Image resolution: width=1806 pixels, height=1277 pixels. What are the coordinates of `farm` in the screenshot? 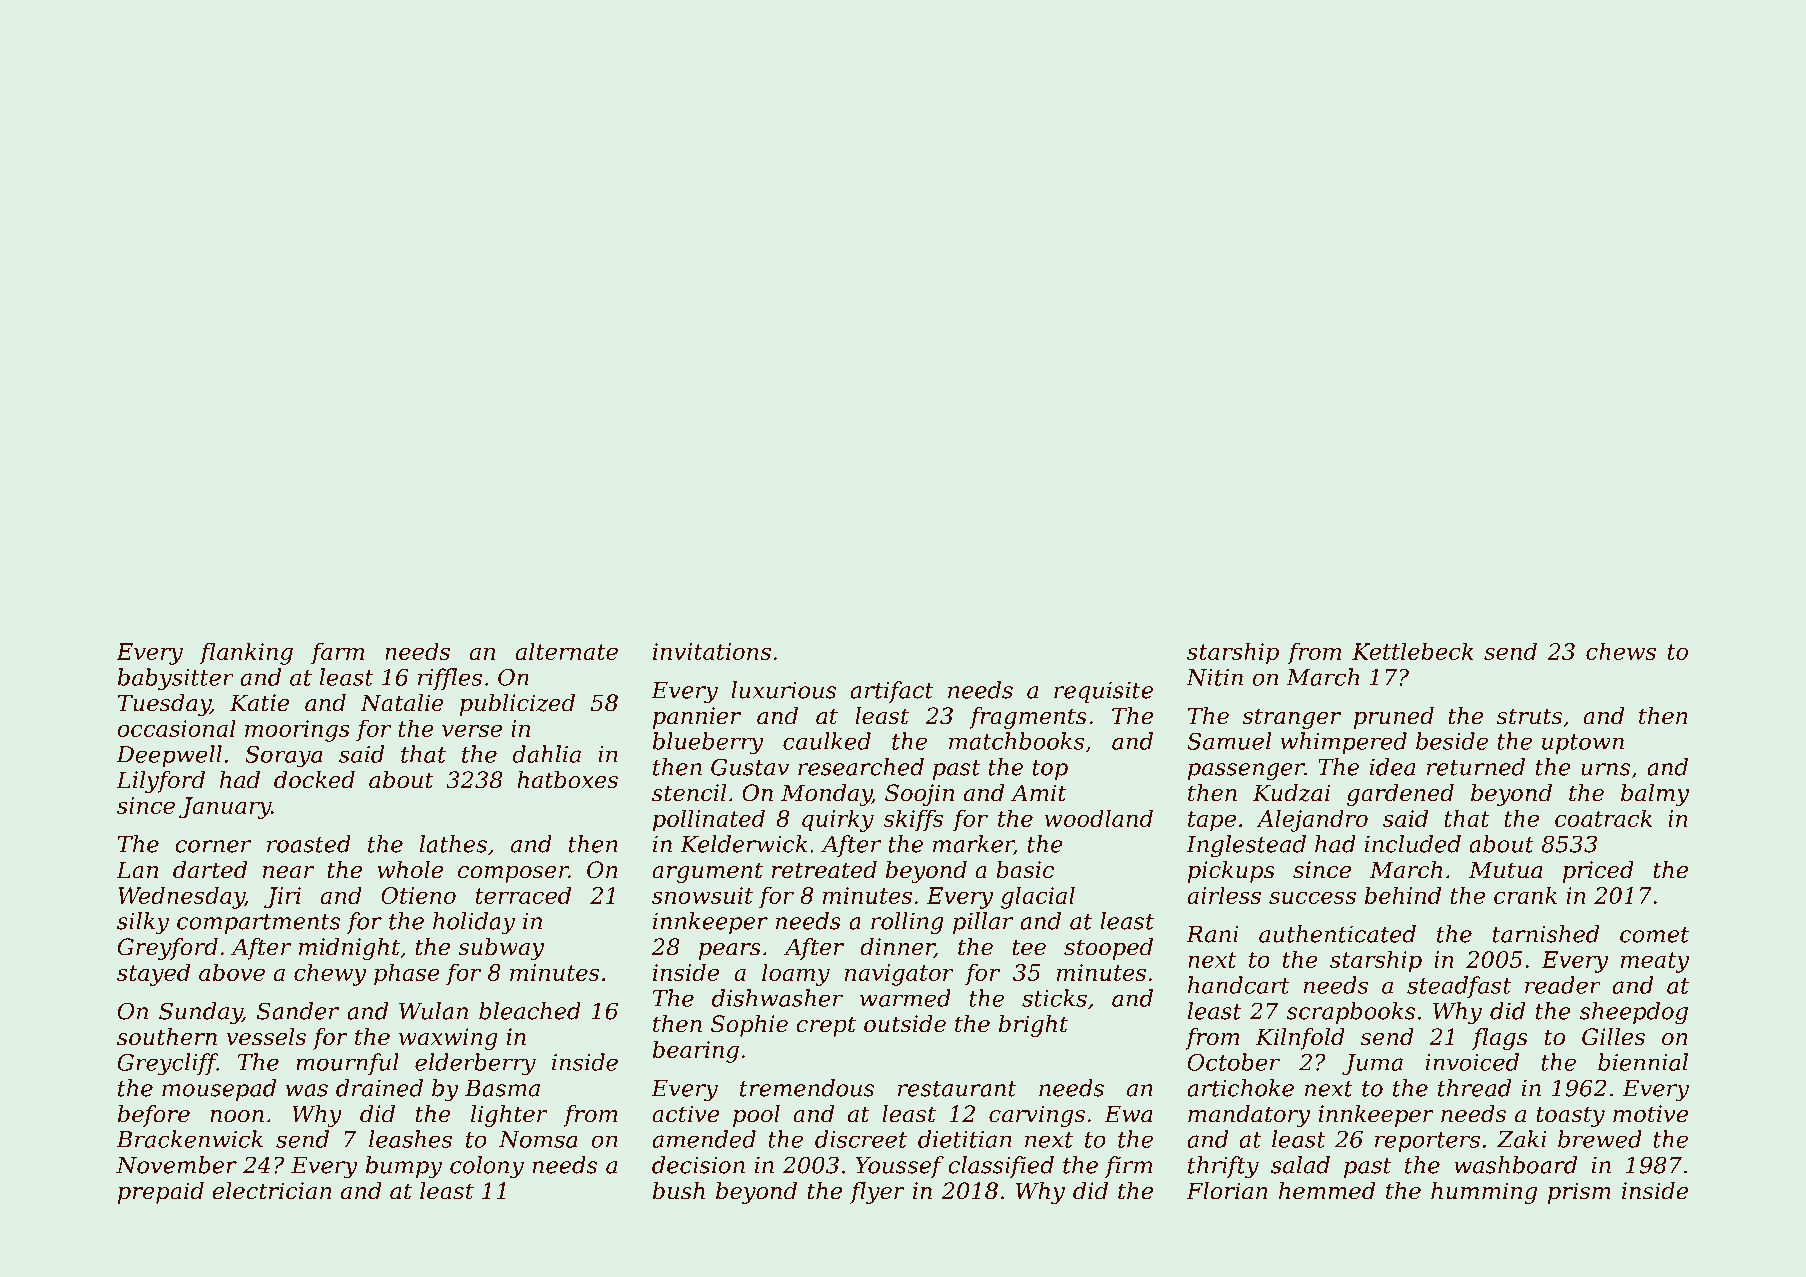 It's located at (337, 653).
